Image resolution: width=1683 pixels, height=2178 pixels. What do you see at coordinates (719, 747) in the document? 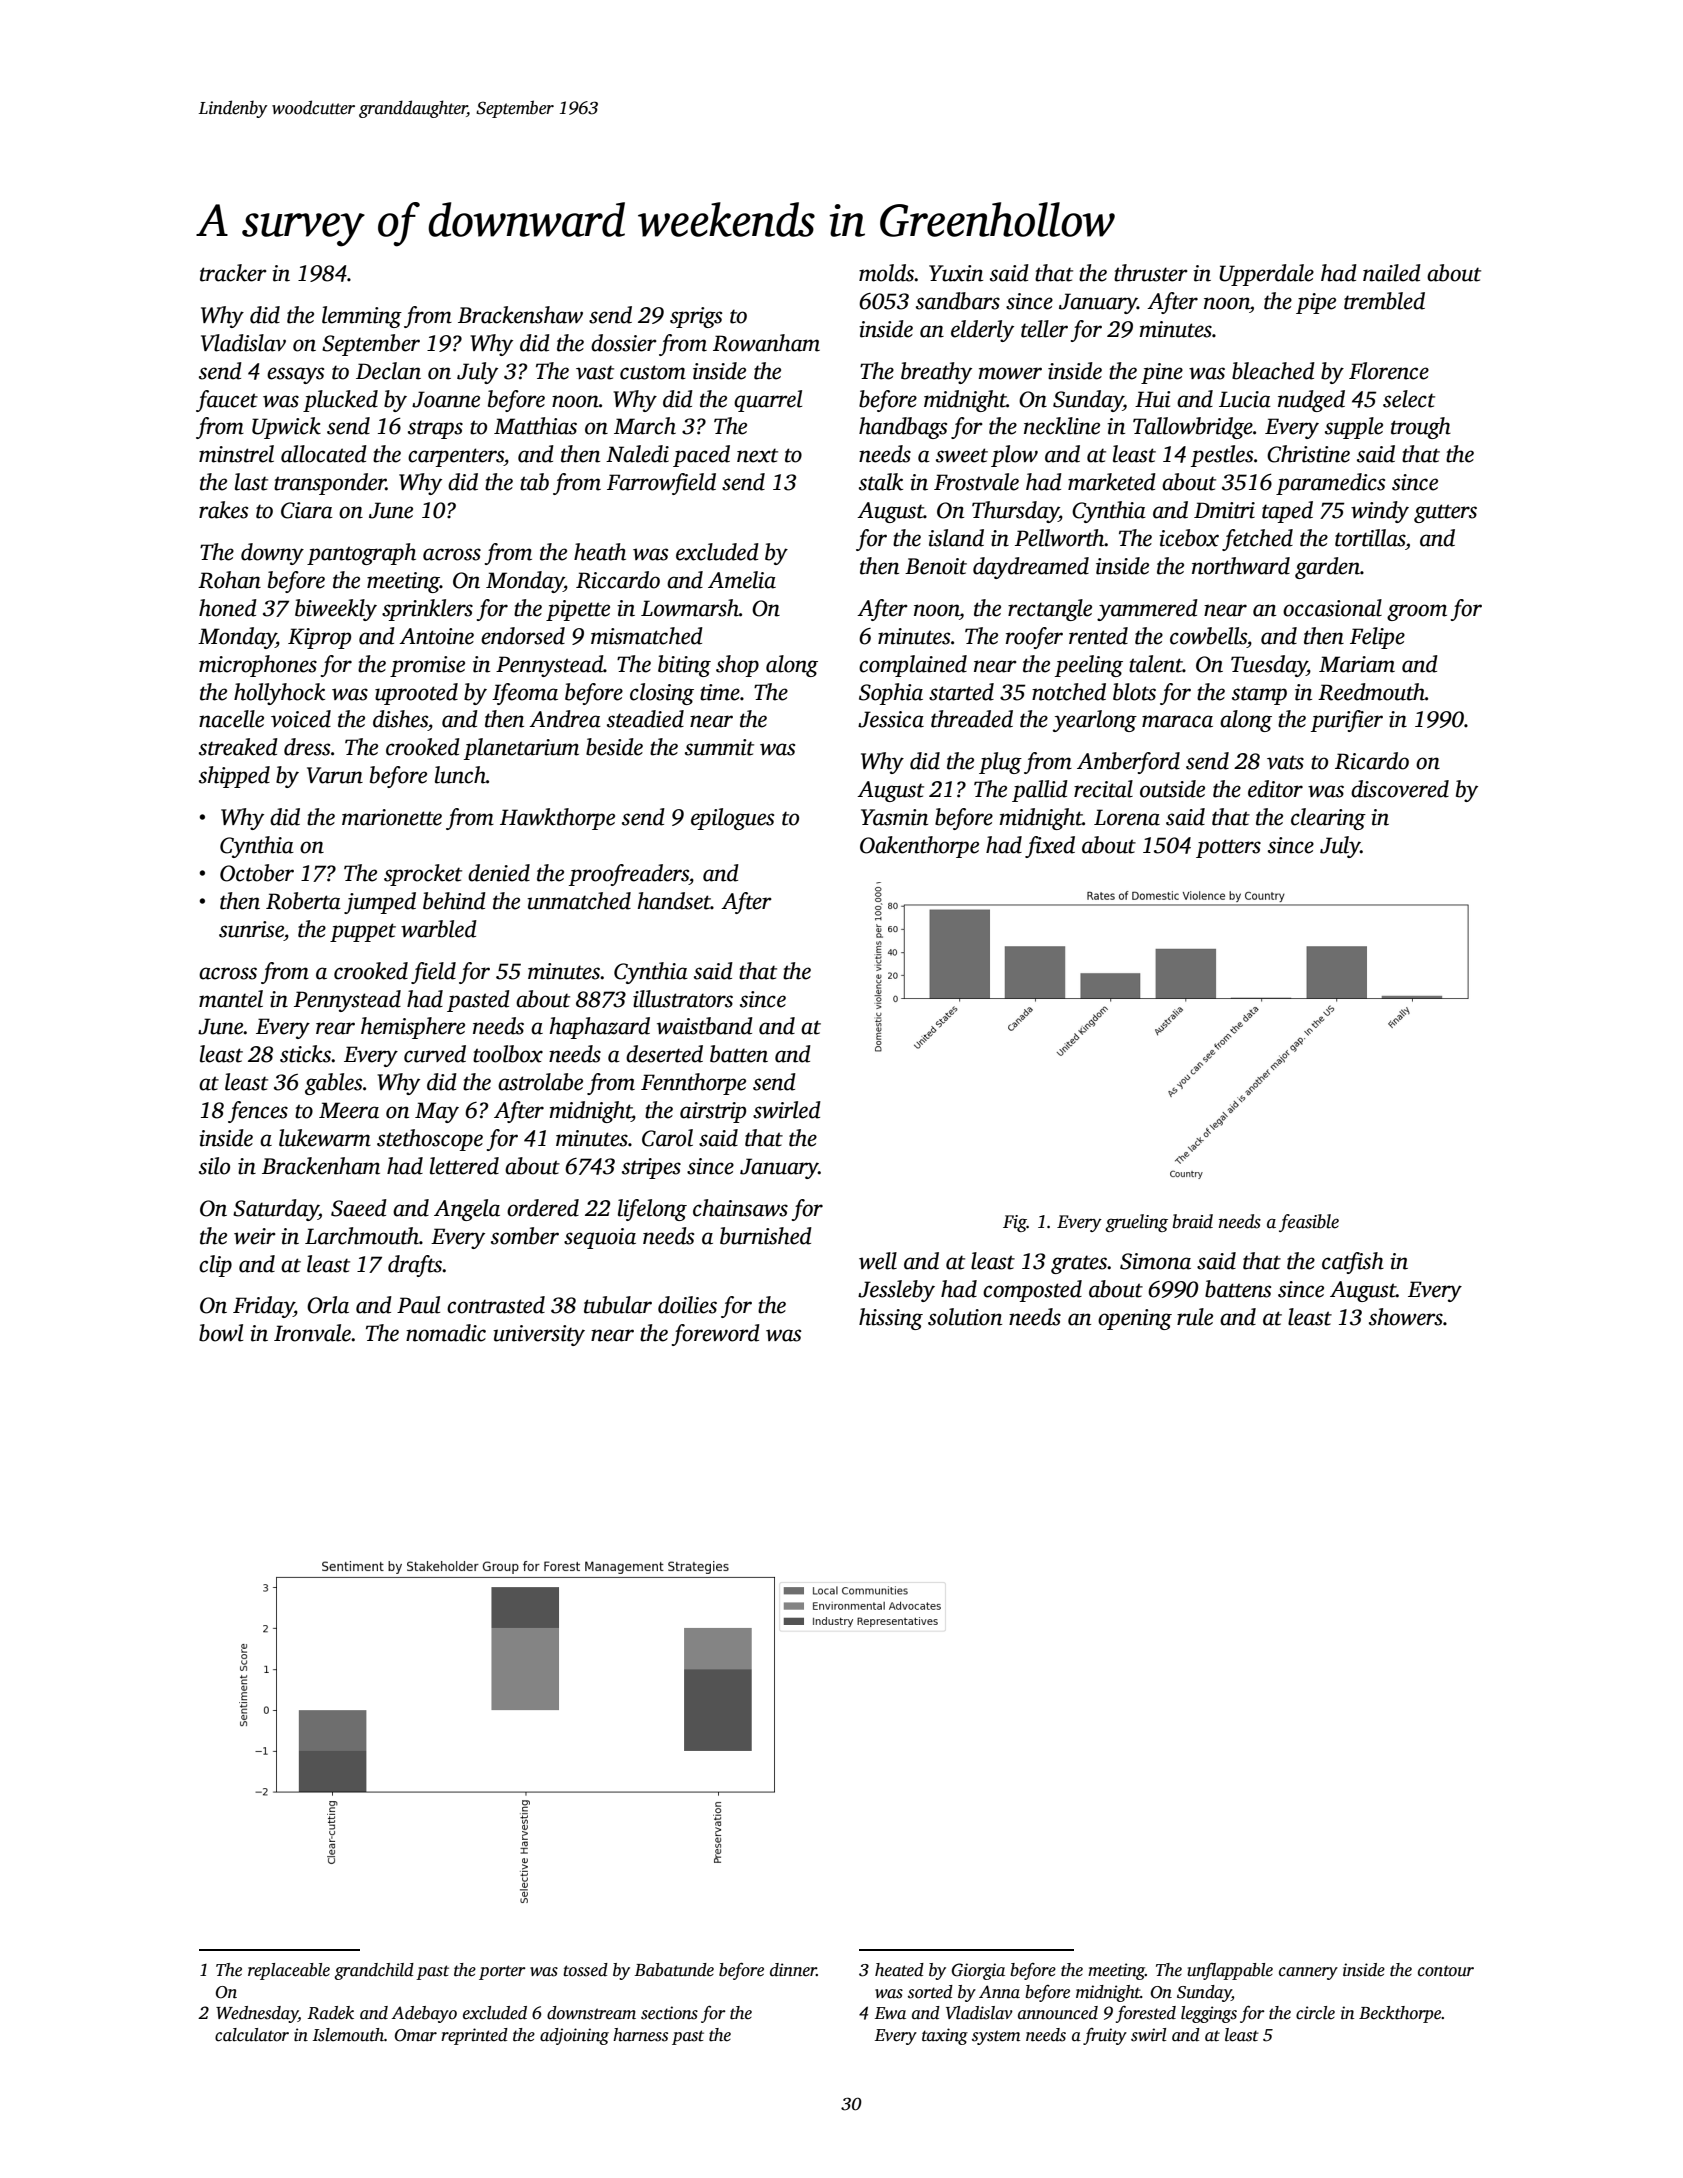
I see `summit` at bounding box center [719, 747].
